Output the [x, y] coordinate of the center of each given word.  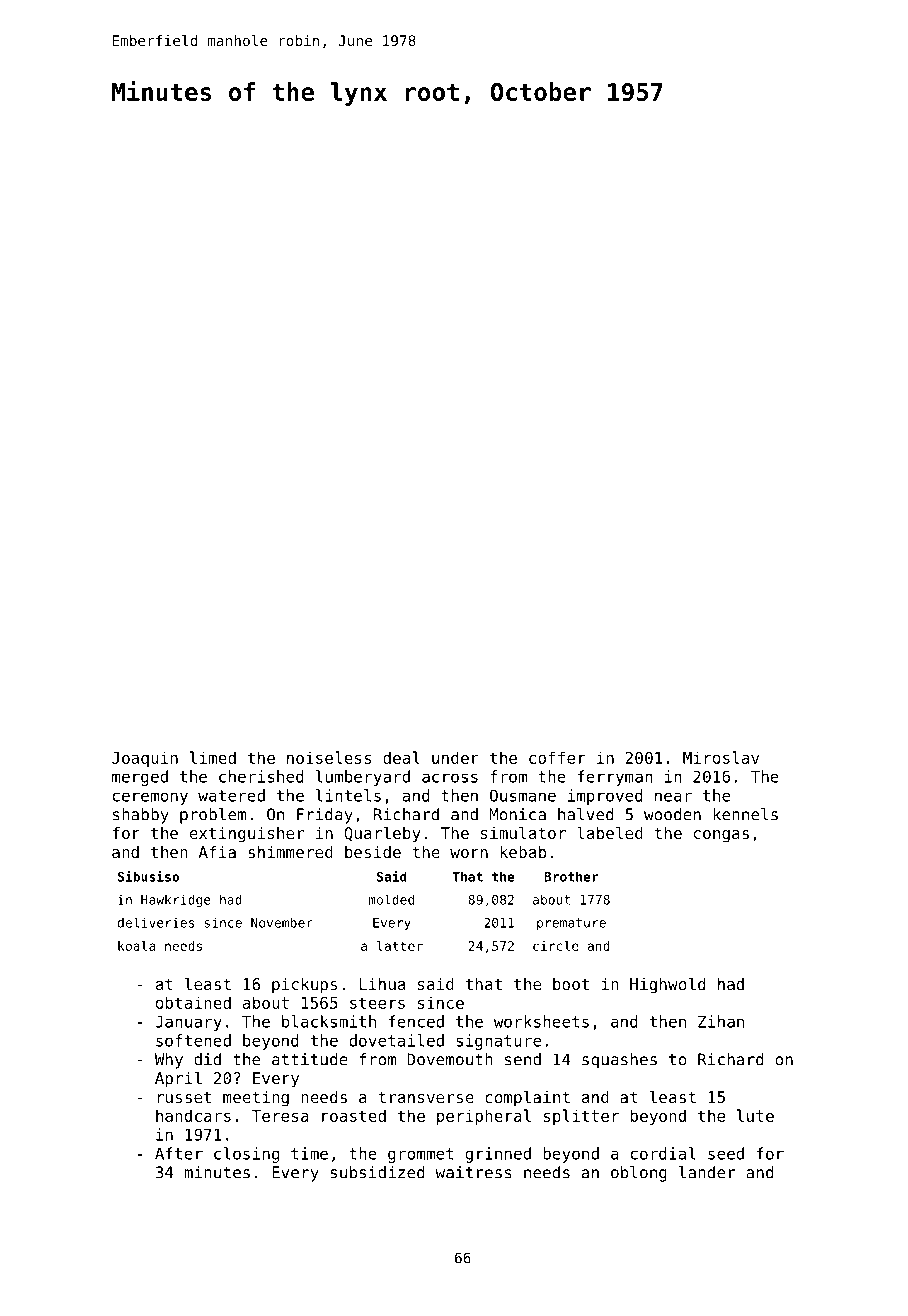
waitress [473, 1172]
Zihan [721, 1021]
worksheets [541, 1021]
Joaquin [145, 759]
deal [401, 757]
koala [136, 946]
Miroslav [721, 757]
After [179, 1153]
